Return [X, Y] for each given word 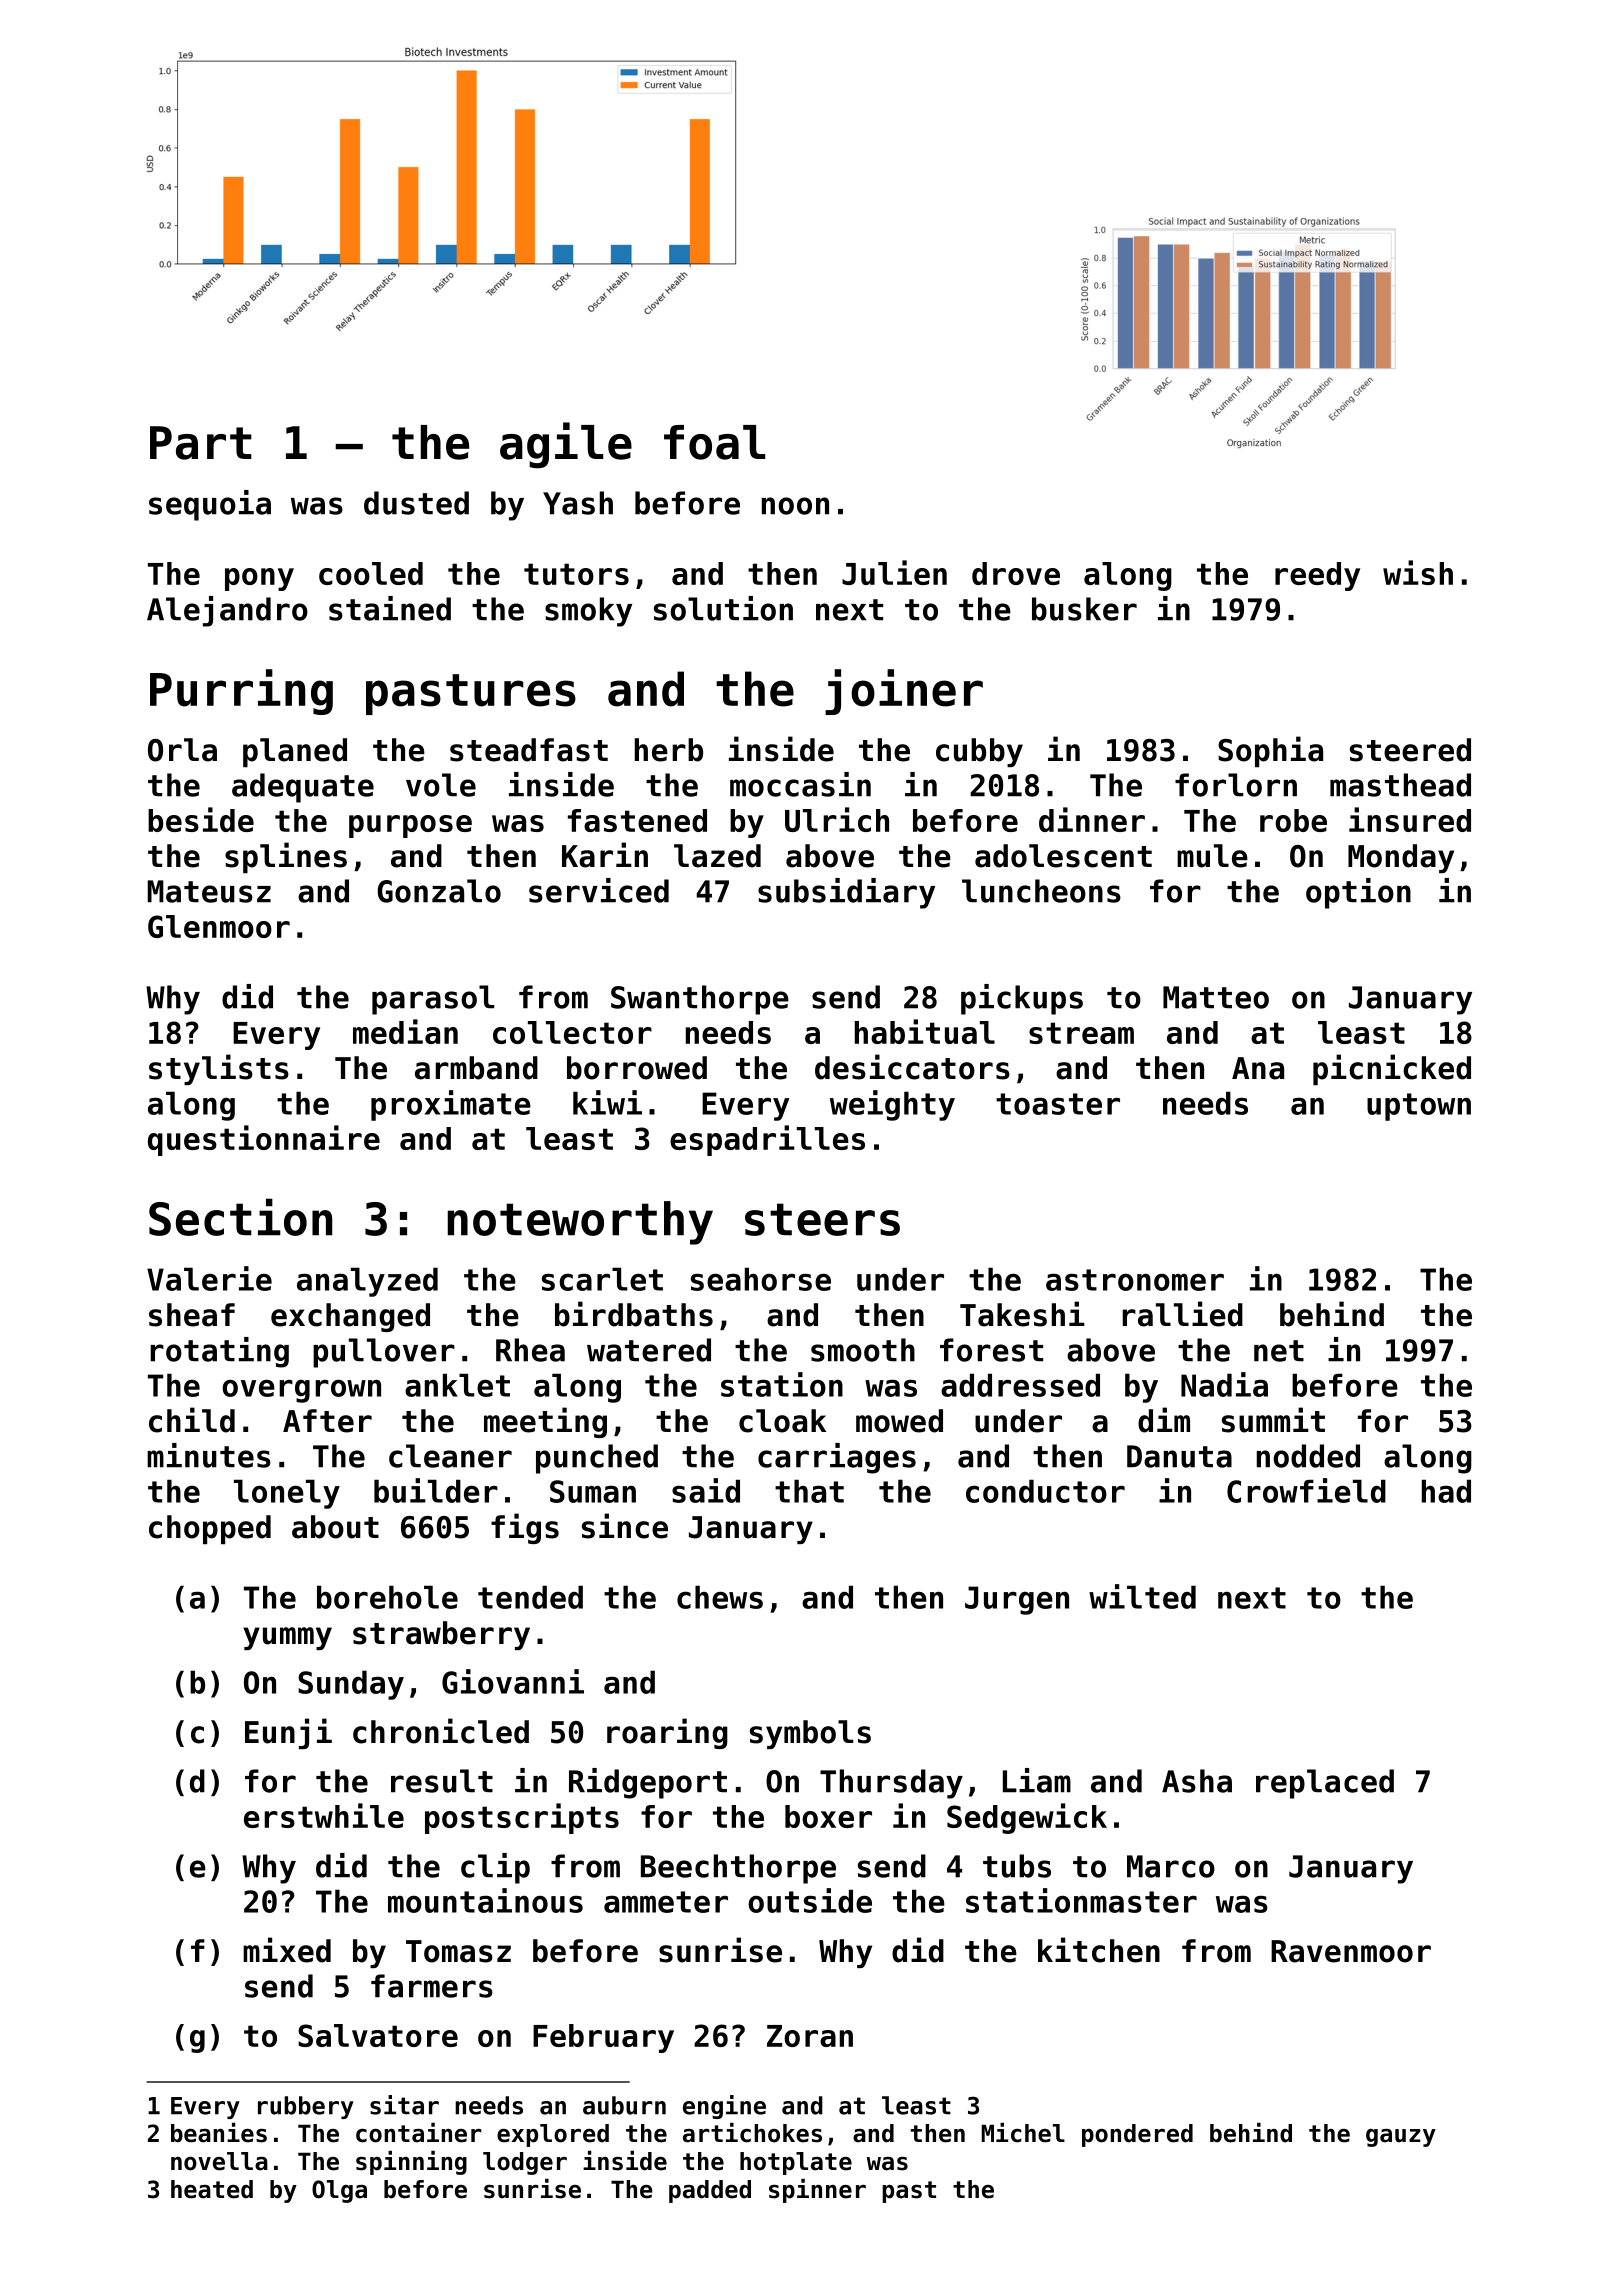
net [1279, 1351]
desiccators [912, 1067]
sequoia [210, 505]
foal [714, 442]
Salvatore [378, 2035]
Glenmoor [219, 926]
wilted [1142, 1596]
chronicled [441, 1731]
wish [1418, 572]
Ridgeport [648, 1783]
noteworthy [580, 1223]
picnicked [1392, 1069]
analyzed [367, 1282]
